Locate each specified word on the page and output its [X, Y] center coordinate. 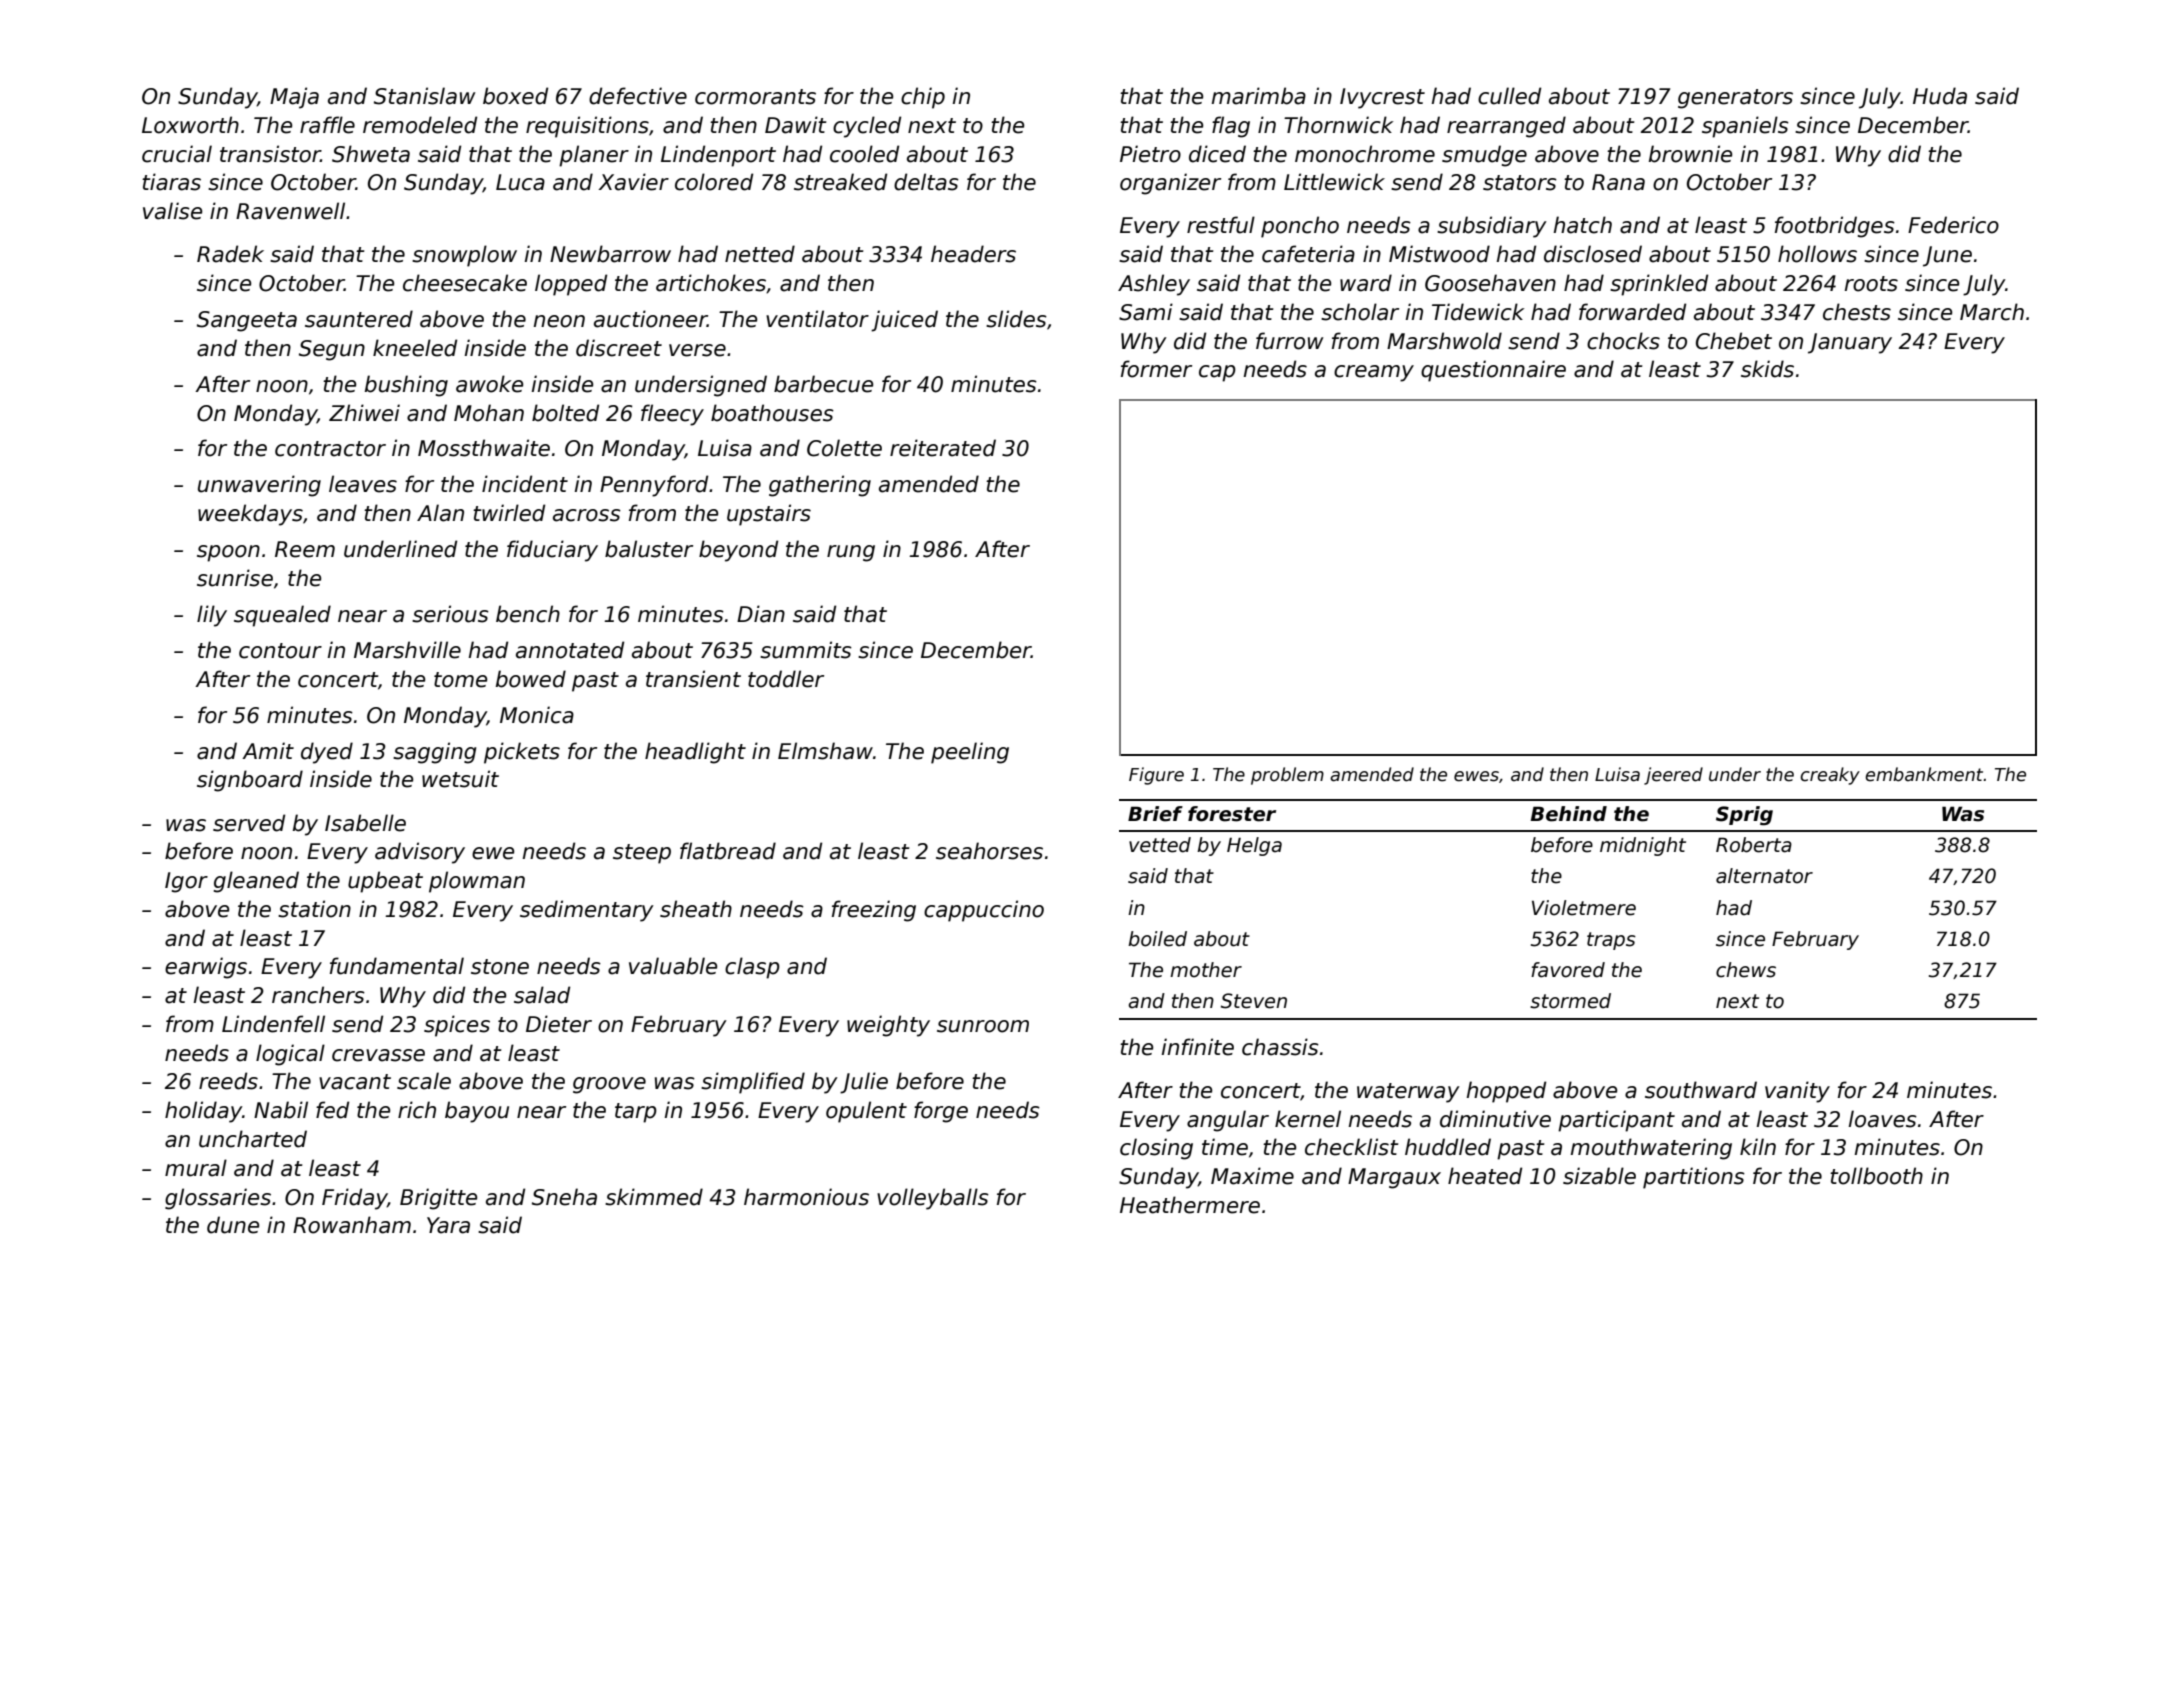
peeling [970, 753]
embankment [1924, 774]
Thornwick [1338, 125]
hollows [1817, 254]
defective [638, 96]
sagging [434, 753]
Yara [448, 1225]
